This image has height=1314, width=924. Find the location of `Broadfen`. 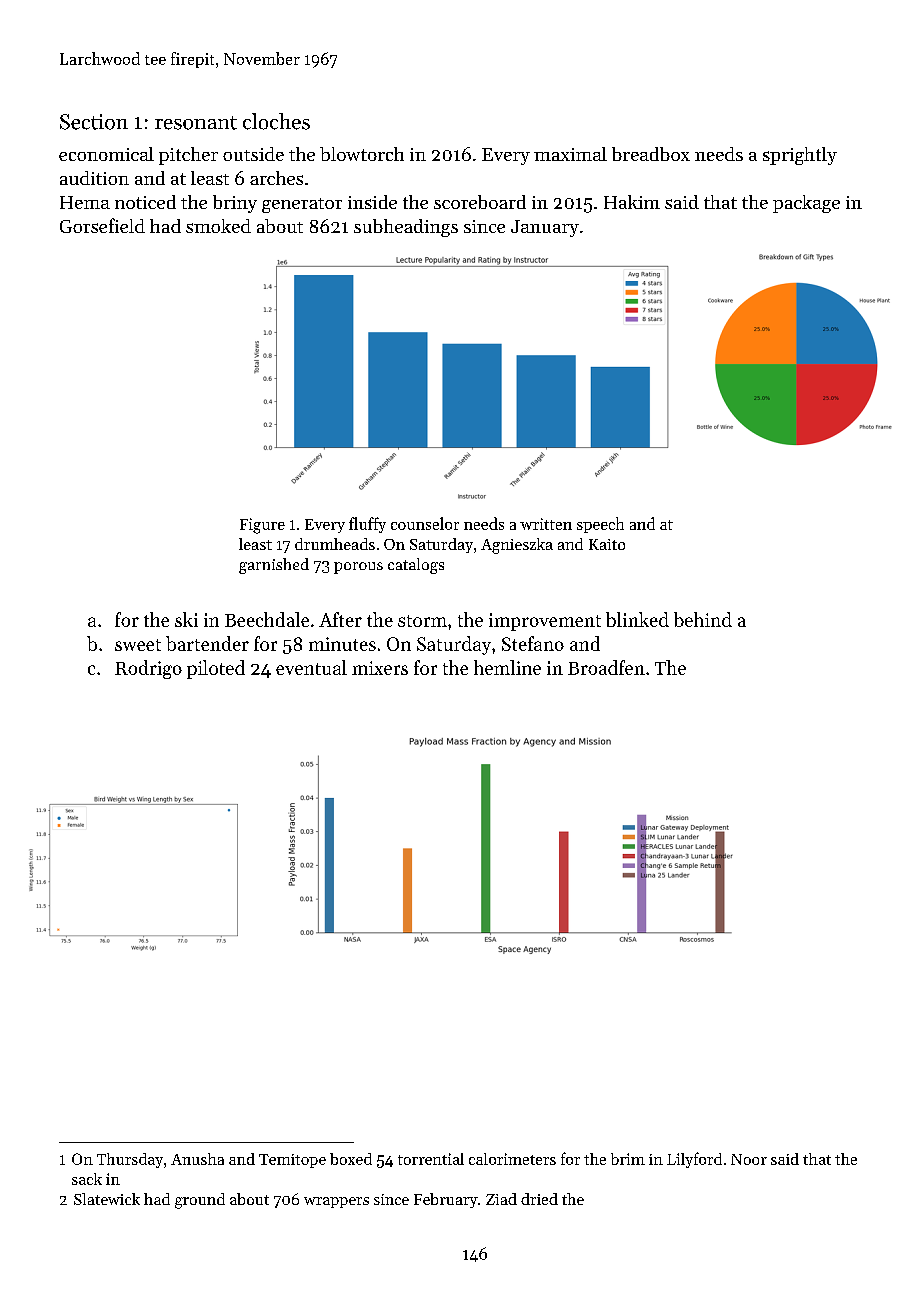

Broadfen is located at coordinates (606, 667).
